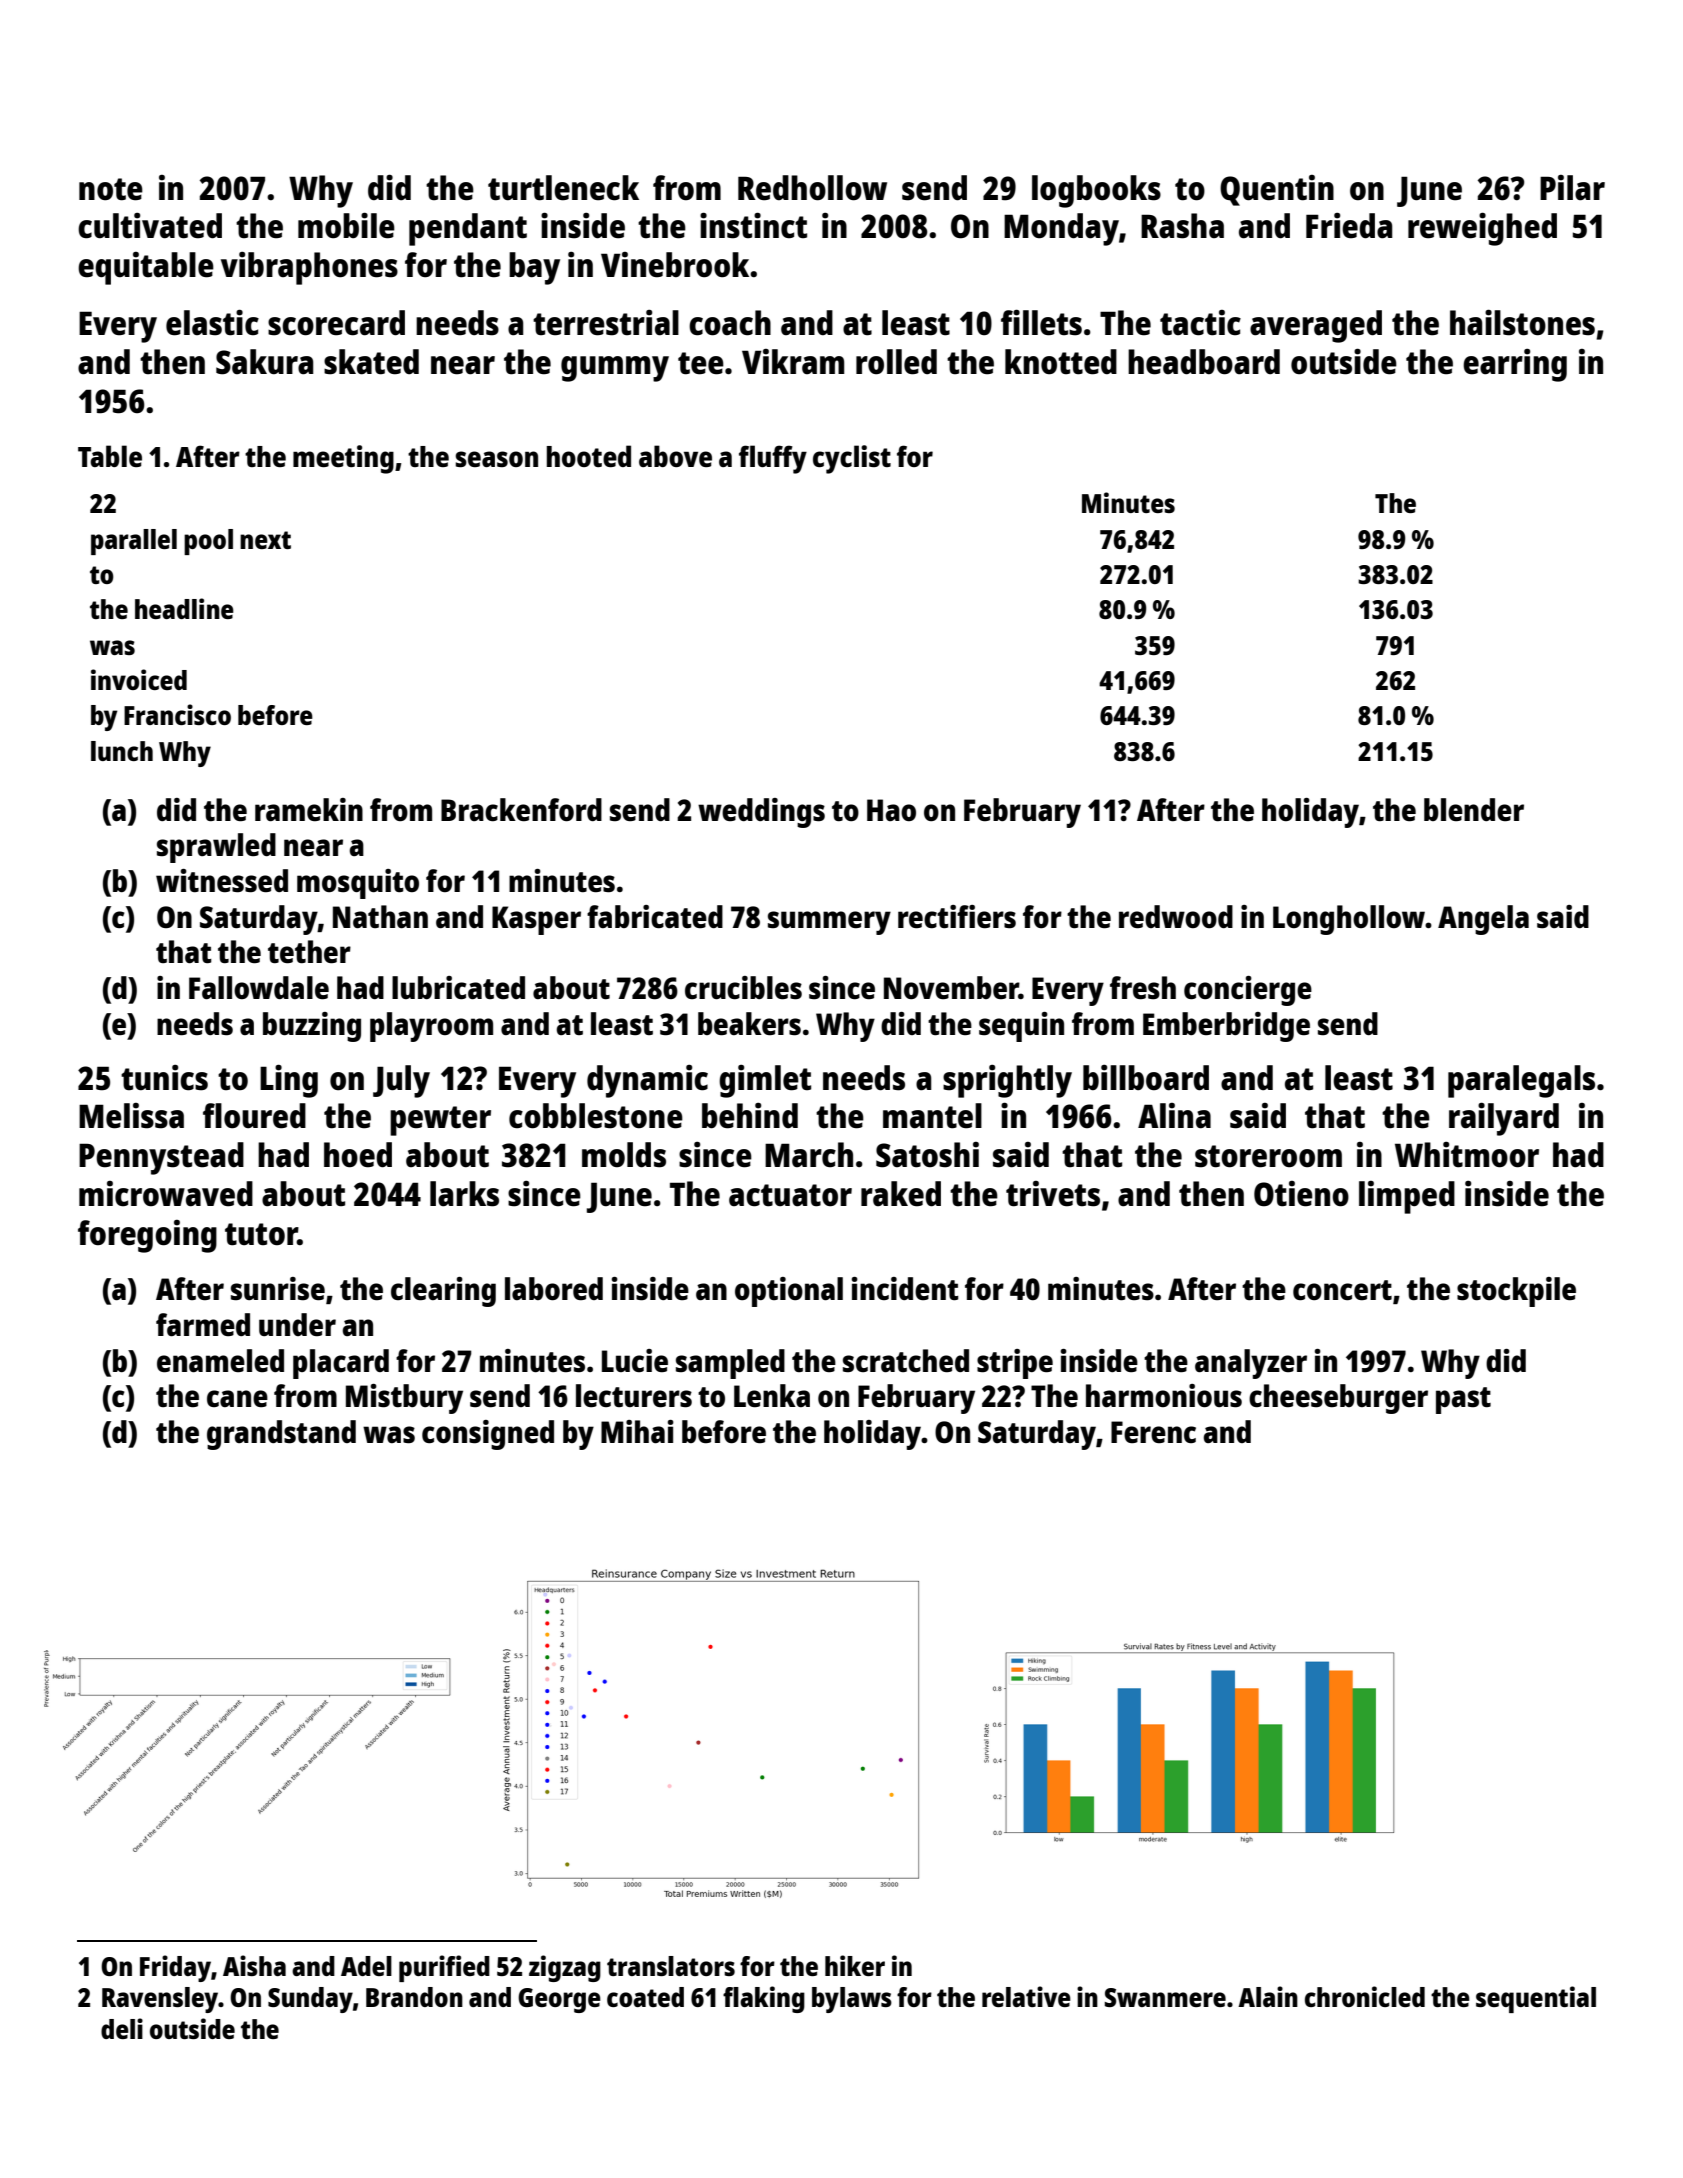  Describe the element at coordinates (265, 362) in the screenshot. I see `Sakura` at that location.
